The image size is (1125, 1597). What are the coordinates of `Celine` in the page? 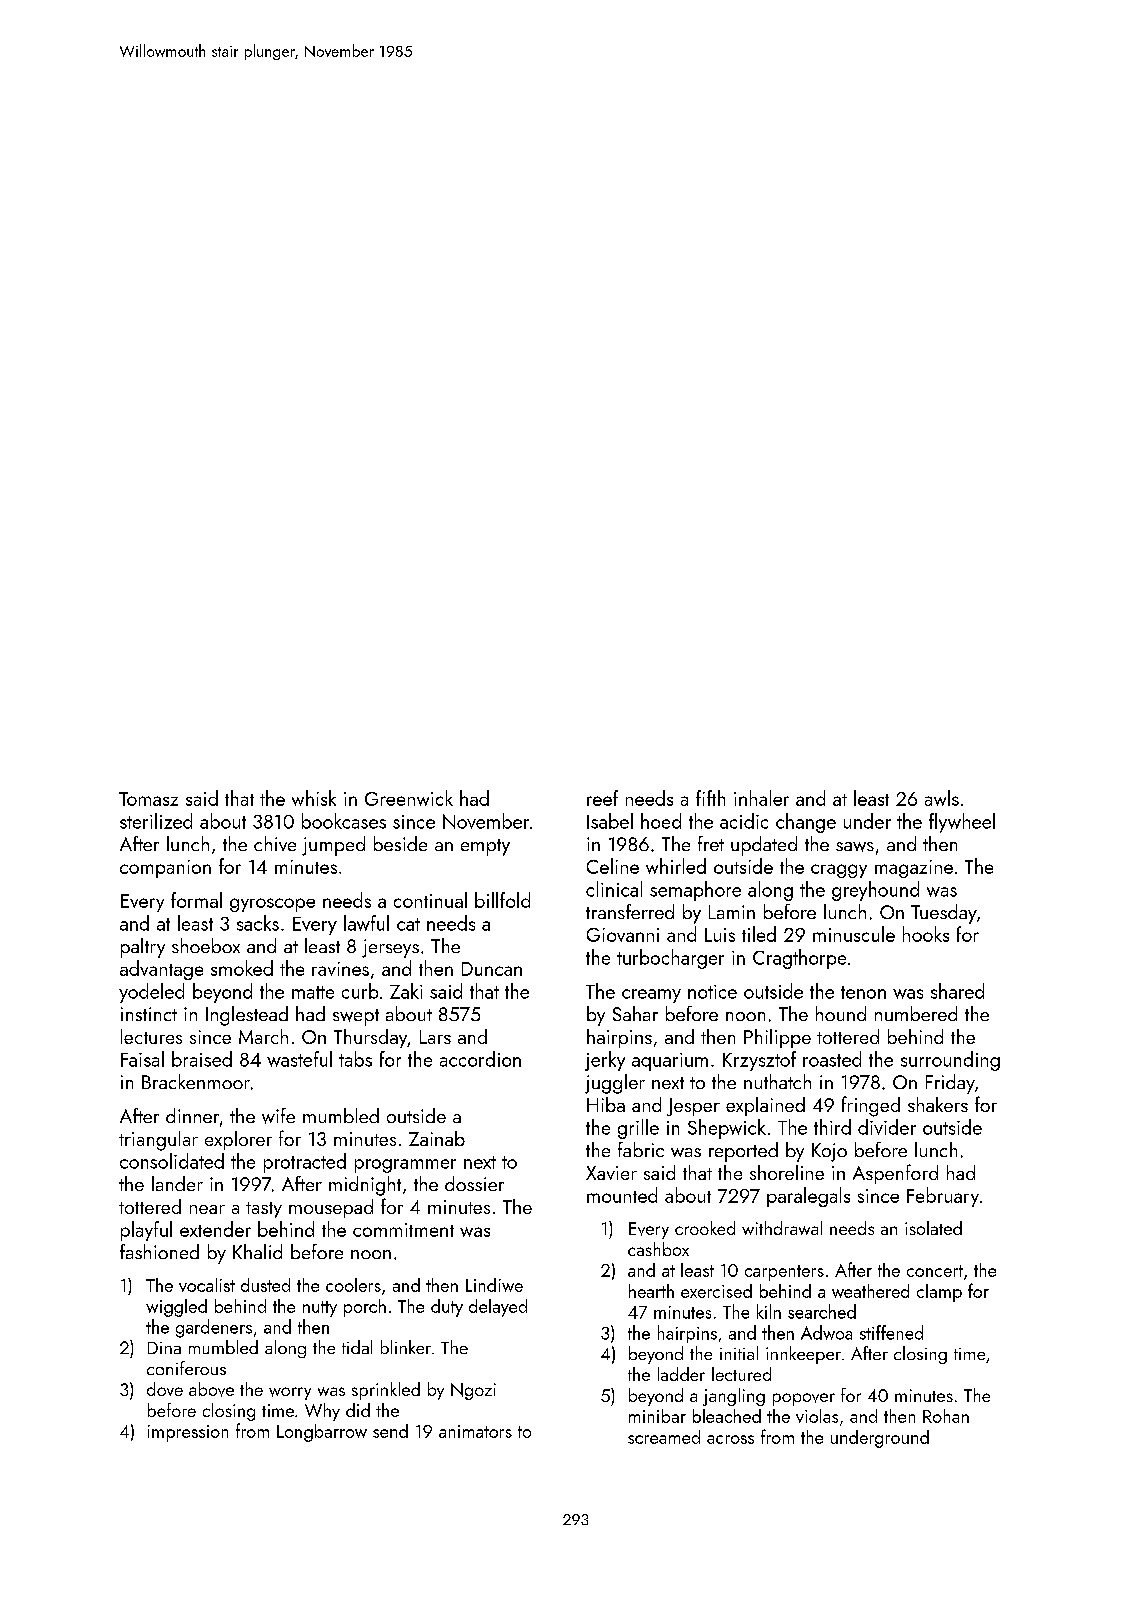 It's located at (613, 866).
